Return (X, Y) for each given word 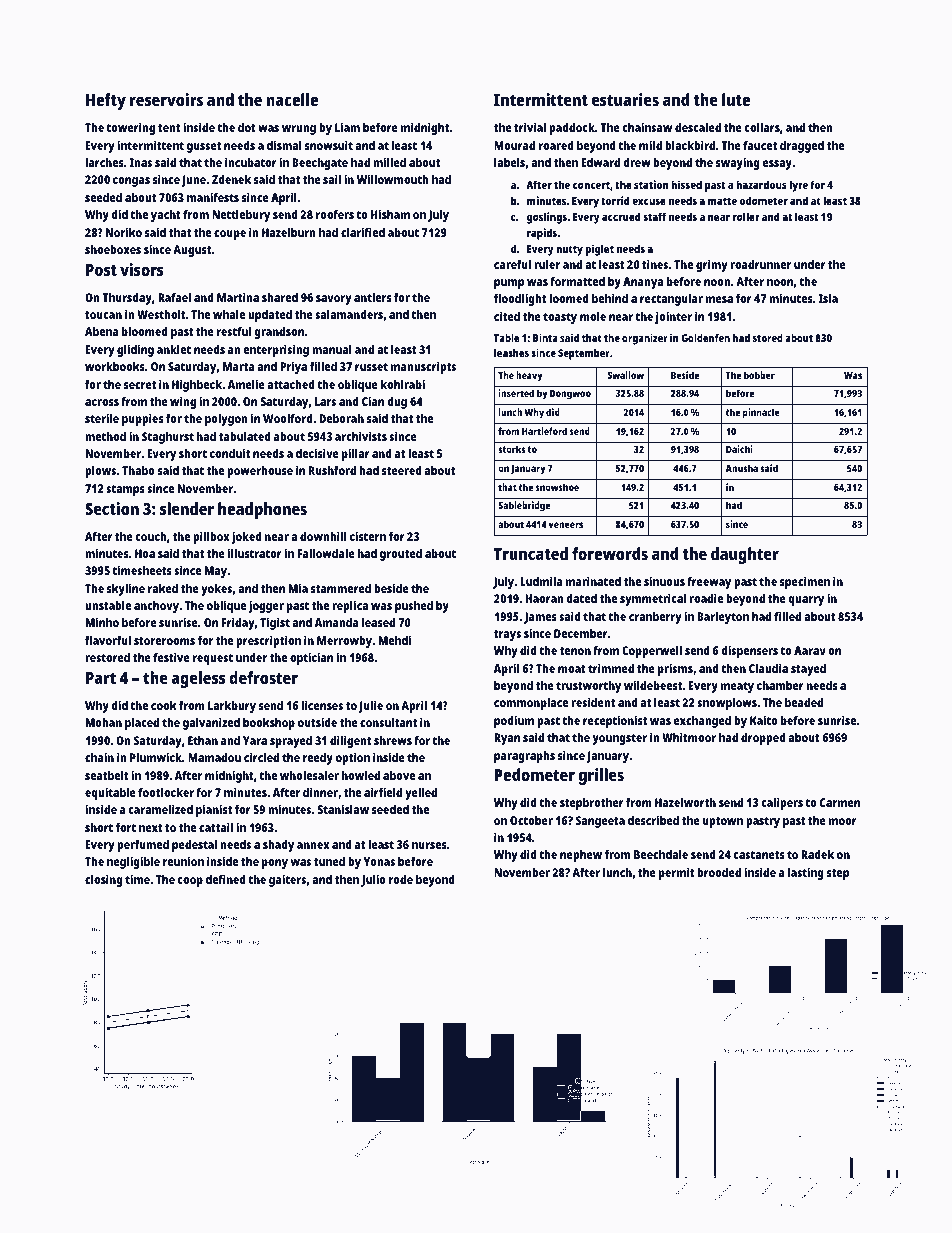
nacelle (292, 99)
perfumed (143, 846)
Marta (239, 366)
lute (736, 99)
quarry (806, 601)
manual (332, 349)
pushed (414, 607)
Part (101, 678)
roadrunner (760, 264)
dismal (284, 145)
